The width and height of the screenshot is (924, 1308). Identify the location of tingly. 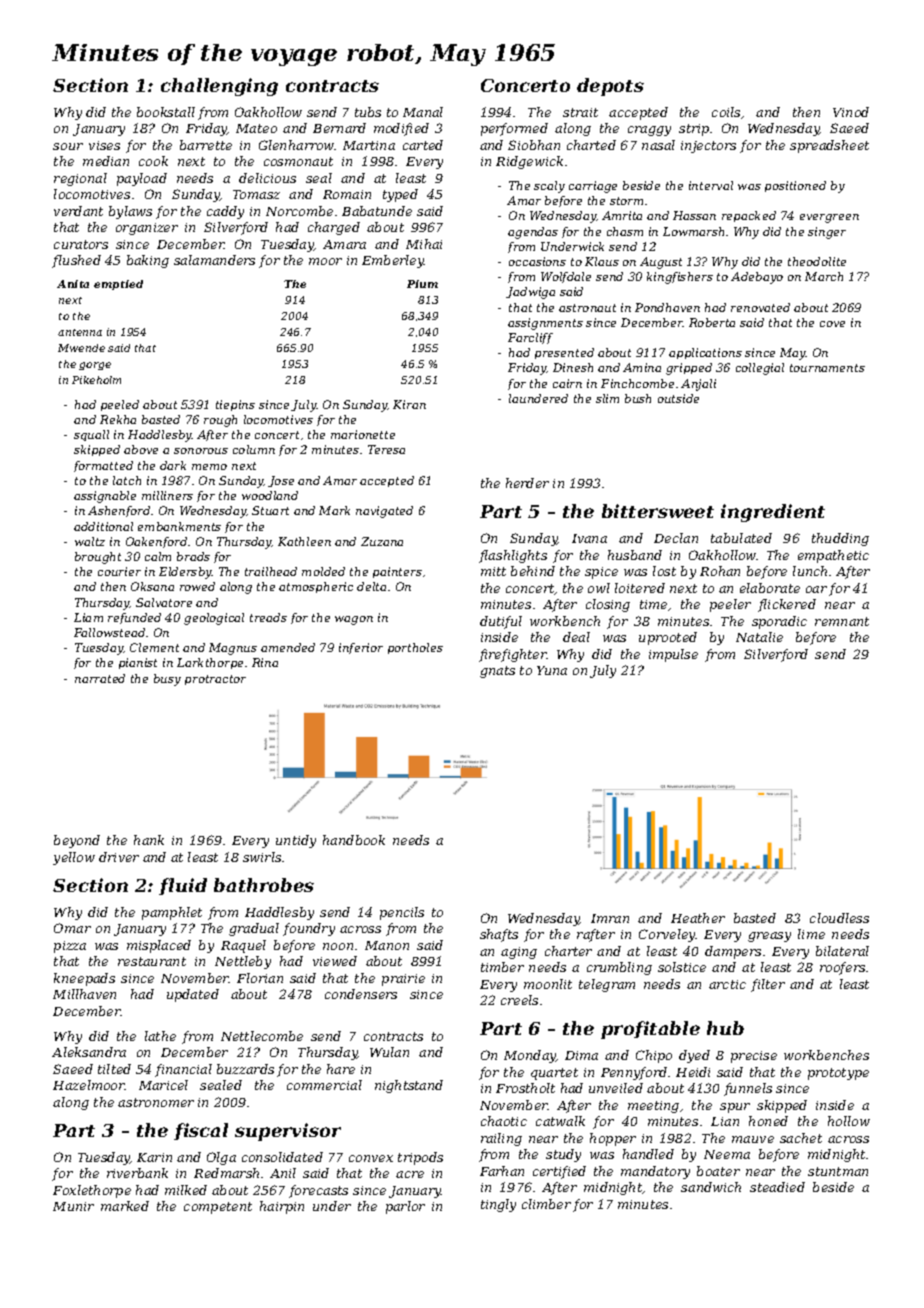
(498, 1205).
